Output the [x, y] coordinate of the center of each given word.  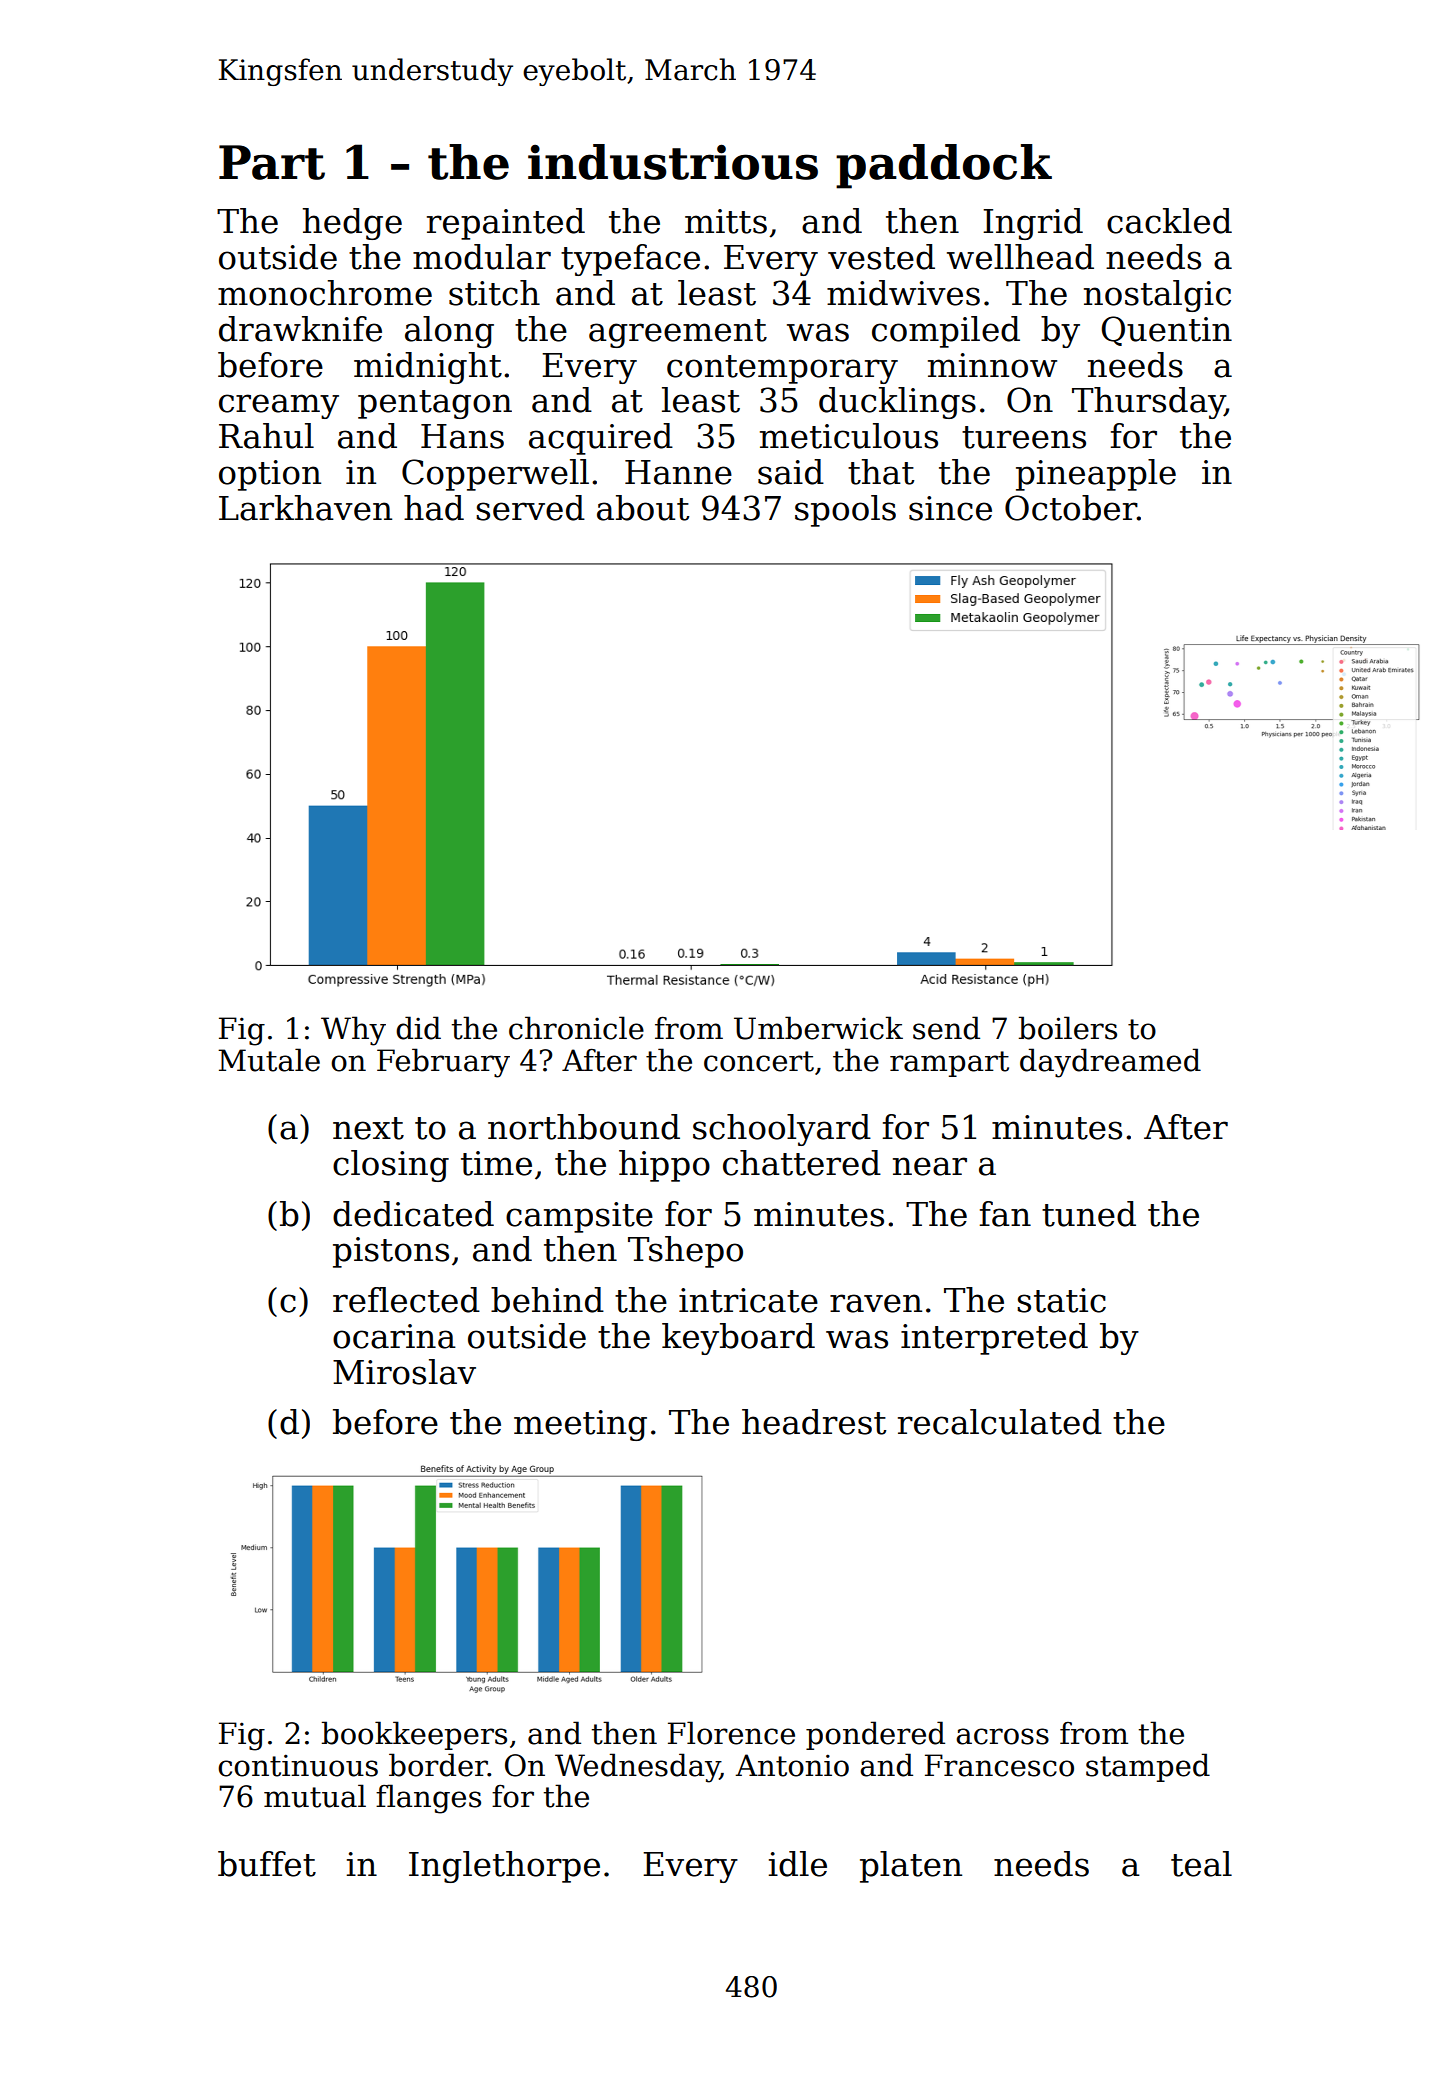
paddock [944, 166]
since [950, 508]
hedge [352, 224]
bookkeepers [414, 1735]
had [434, 508]
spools [845, 511]
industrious [673, 162]
